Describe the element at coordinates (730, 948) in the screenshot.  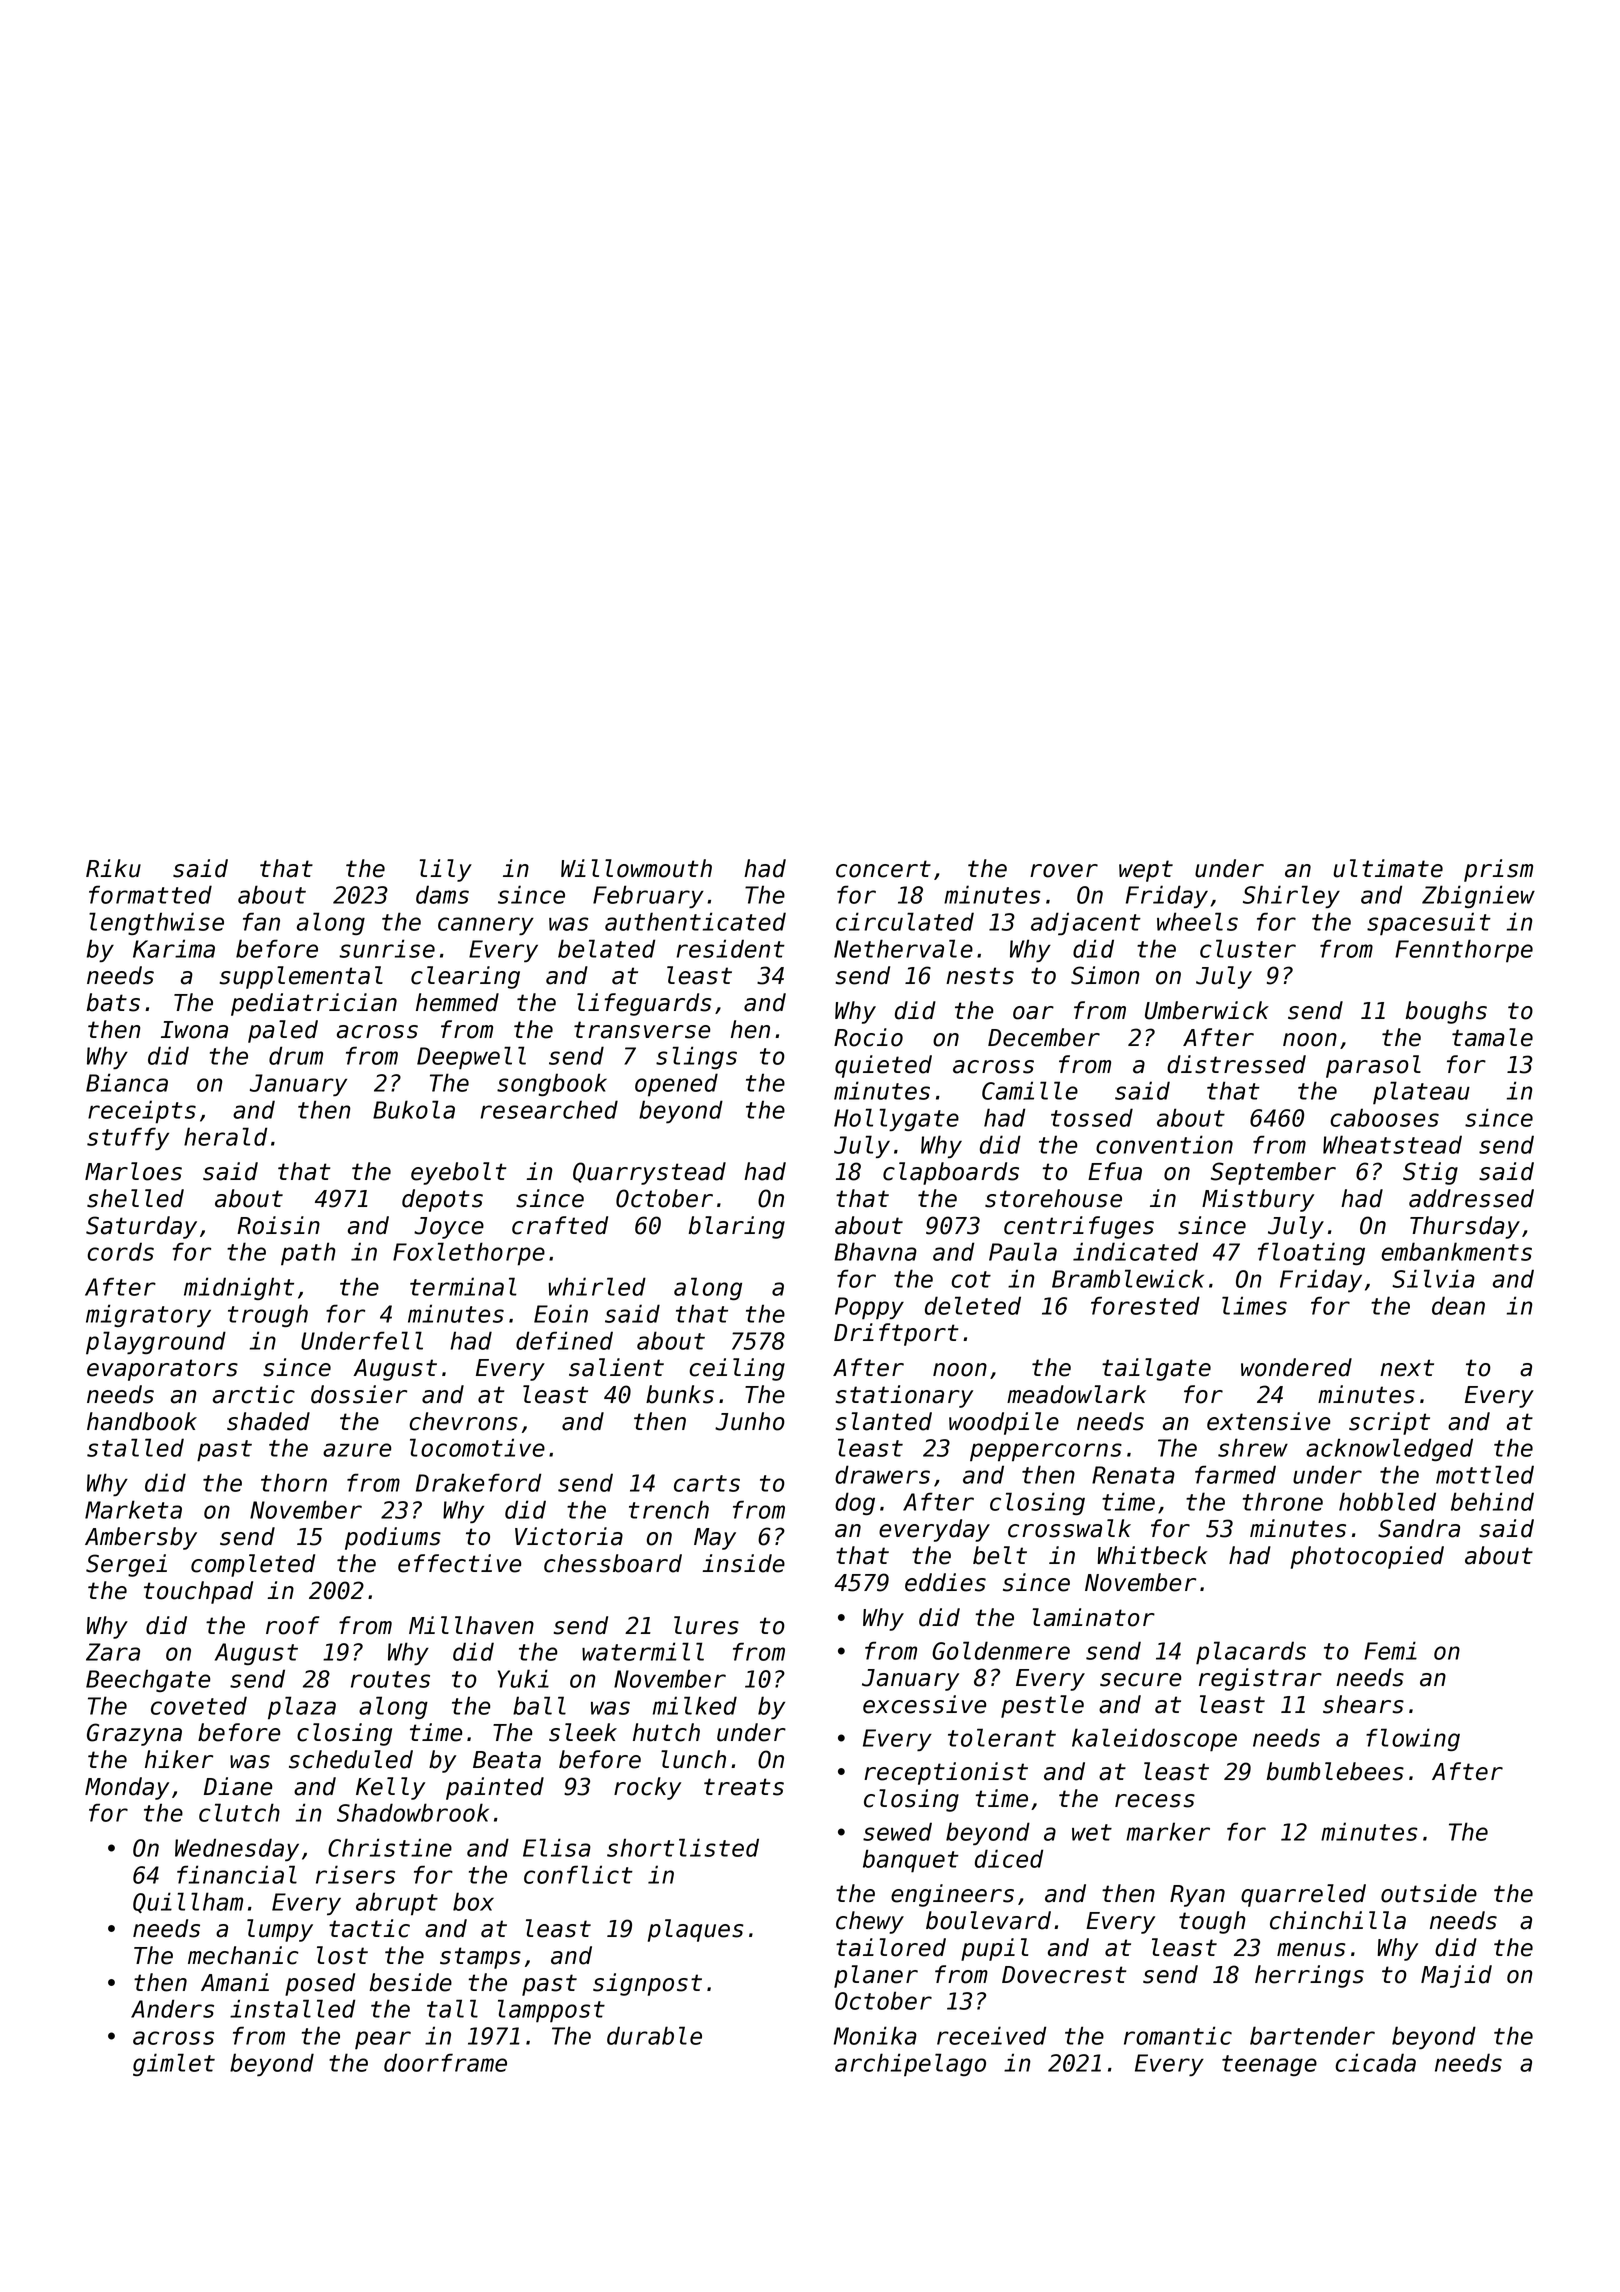
I see `resident` at that location.
